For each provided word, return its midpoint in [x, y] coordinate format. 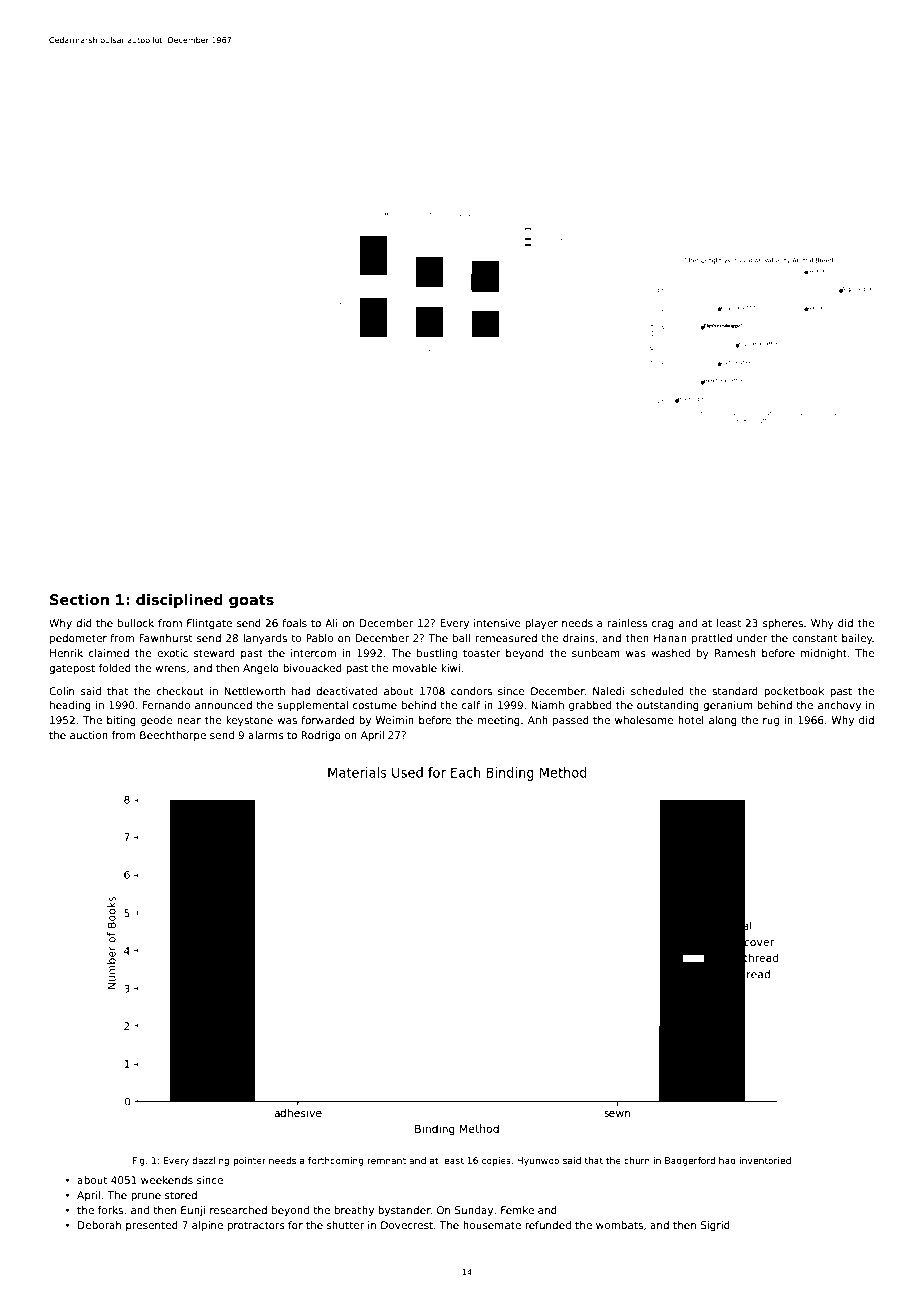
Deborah [99, 1225]
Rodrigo [321, 736]
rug [771, 722]
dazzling [210, 1161]
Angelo [261, 669]
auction [89, 735]
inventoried [765, 1160]
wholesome [644, 720]
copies [496, 1161]
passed [571, 721]
